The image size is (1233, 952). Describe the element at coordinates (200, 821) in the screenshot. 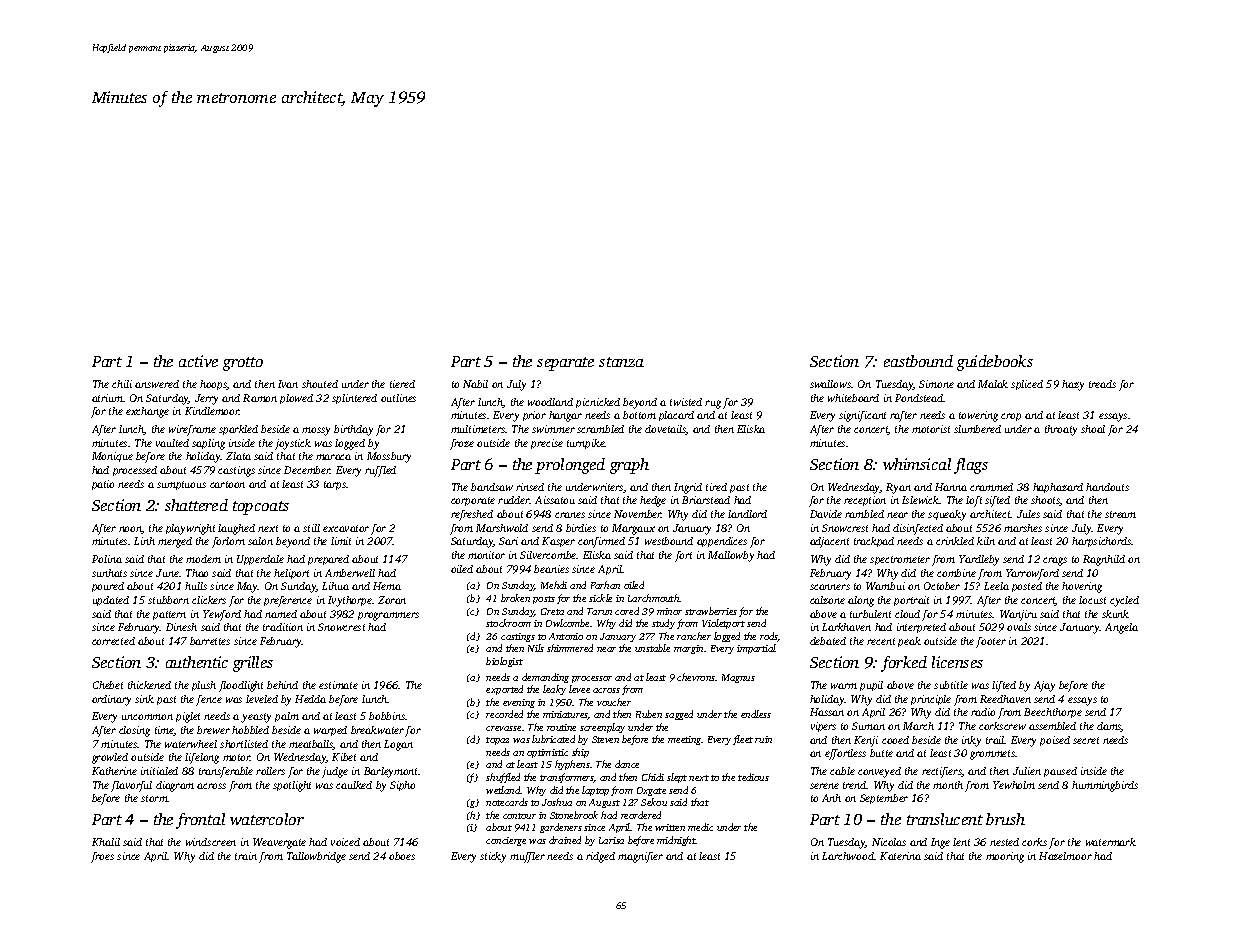

I see `frontal` at that location.
